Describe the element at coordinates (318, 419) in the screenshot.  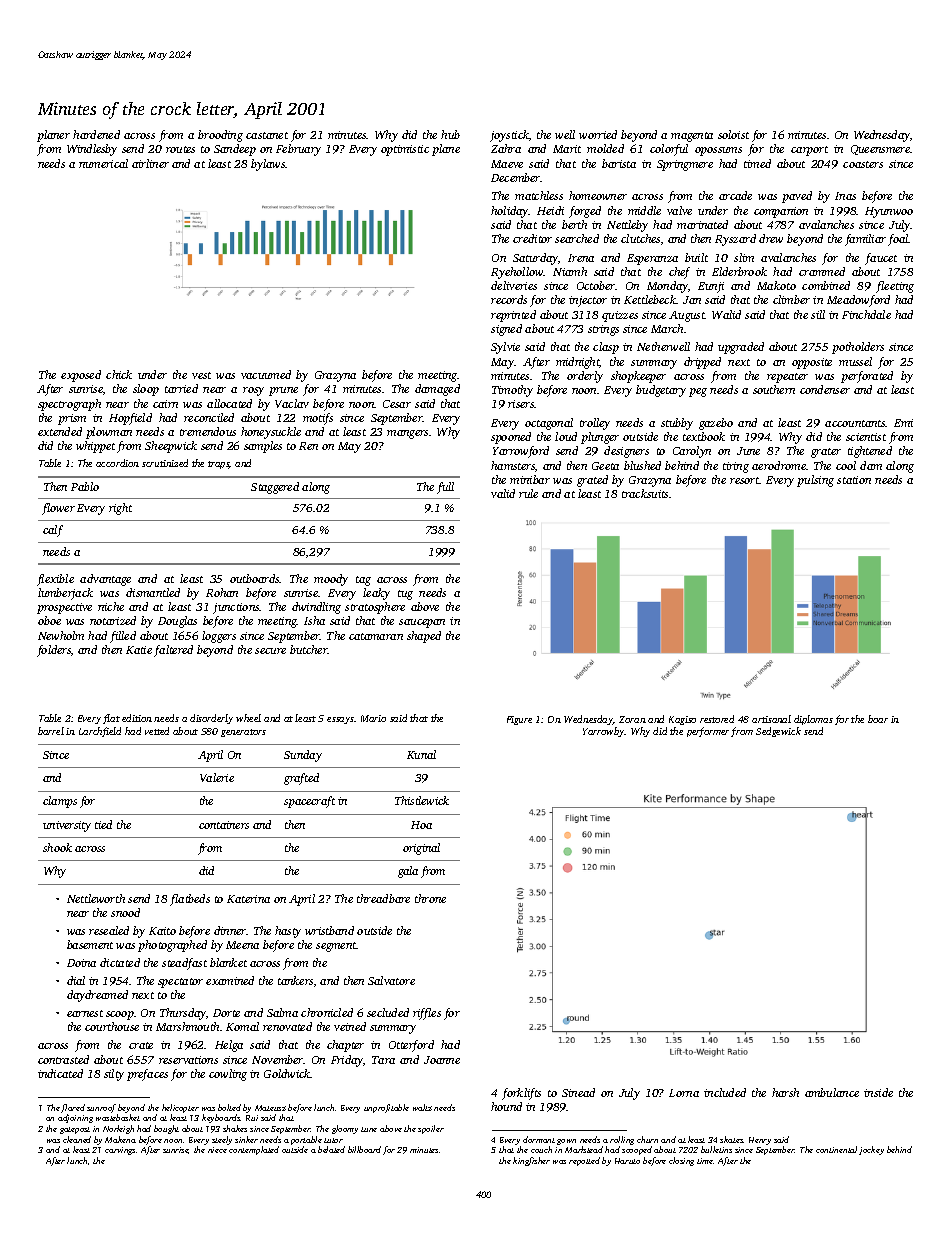
I see `motifs` at that location.
